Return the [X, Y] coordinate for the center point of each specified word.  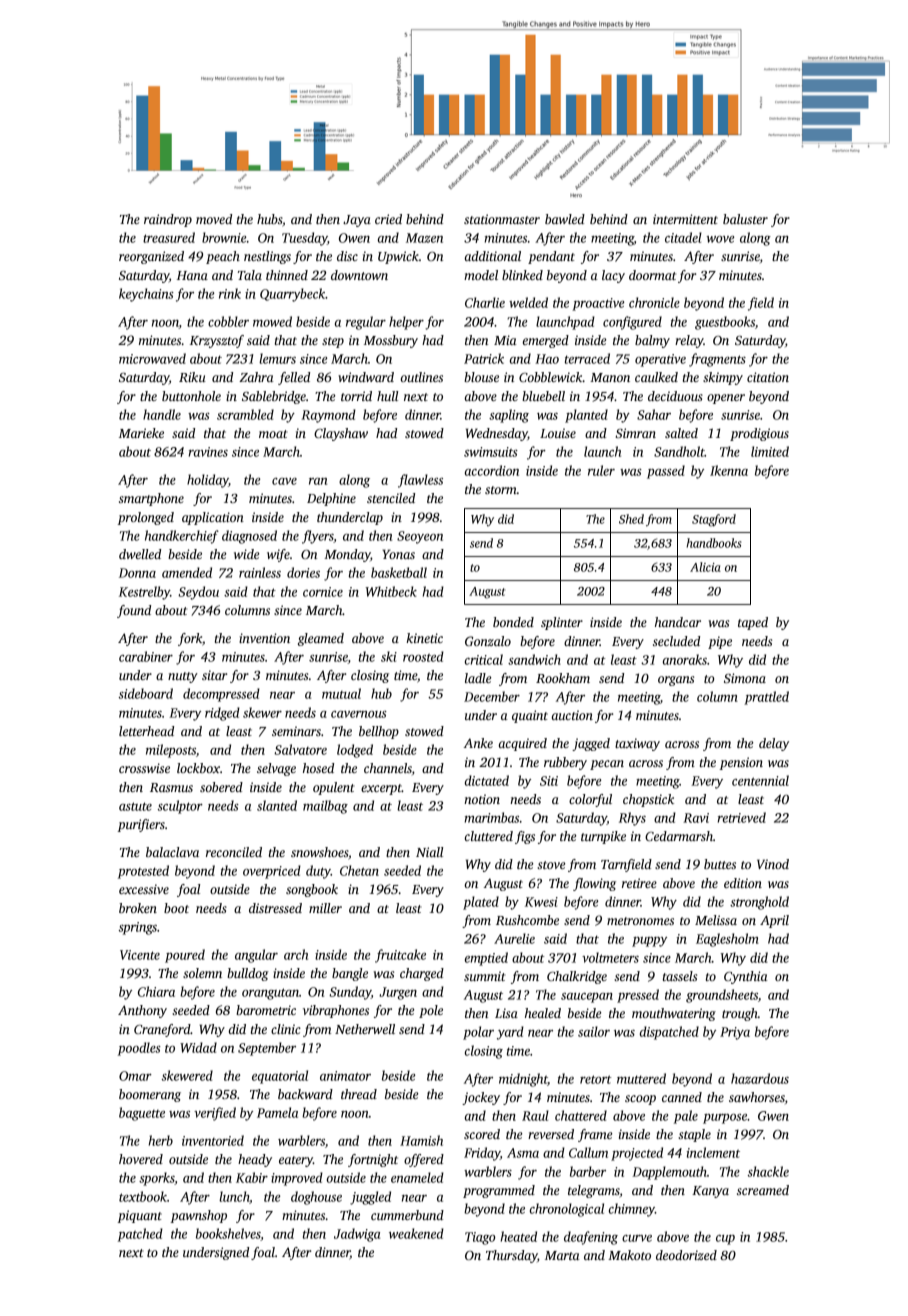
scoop [640, 1100]
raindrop [168, 220]
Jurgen [398, 993]
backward [305, 1094]
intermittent [685, 219]
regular [366, 323]
